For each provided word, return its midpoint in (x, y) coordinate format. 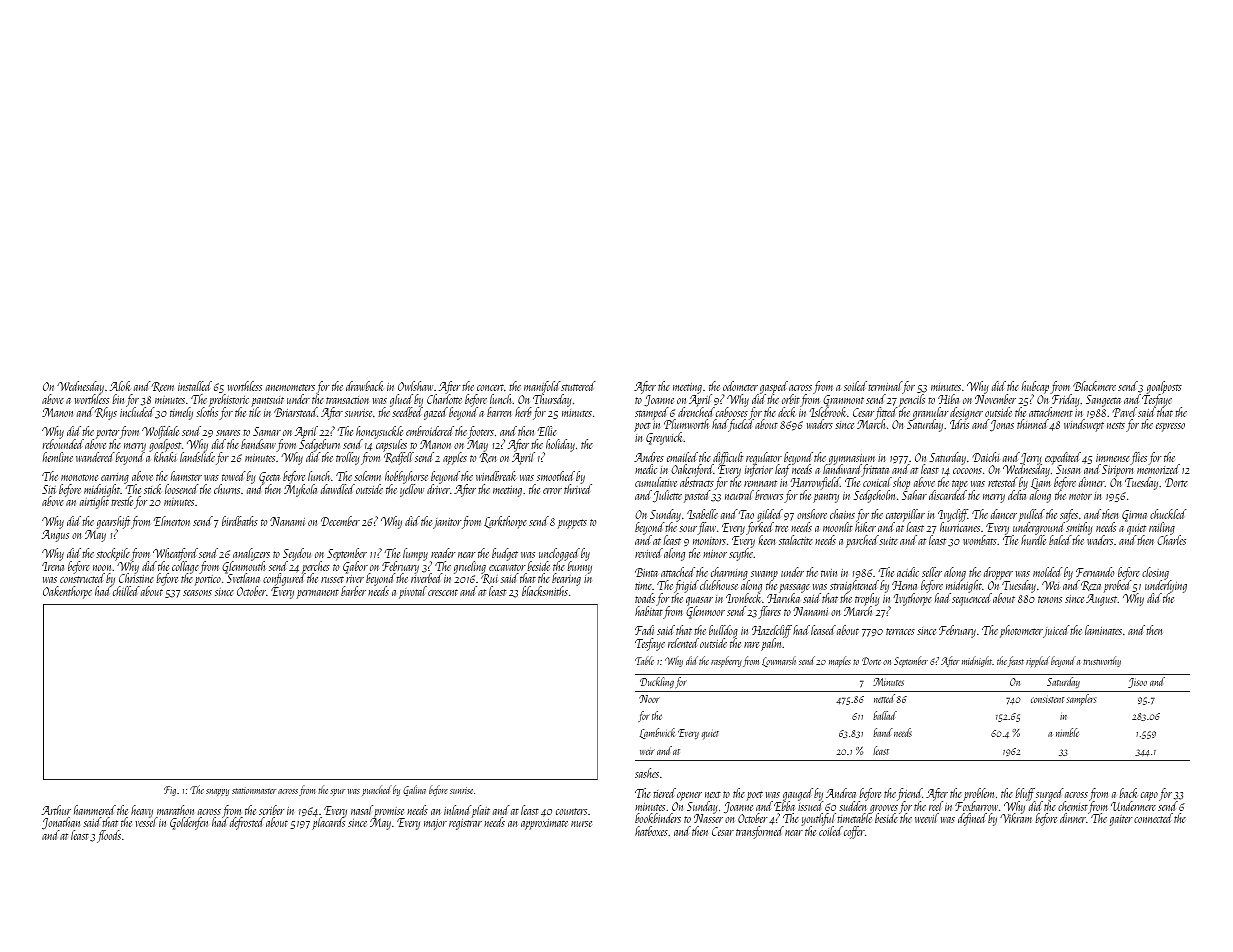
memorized (1157, 469)
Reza (1091, 586)
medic (646, 469)
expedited (1063, 458)
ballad (885, 715)
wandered (95, 457)
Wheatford (175, 554)
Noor (649, 699)
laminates (1103, 630)
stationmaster (254, 790)
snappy (217, 792)
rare (751, 645)
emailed (682, 457)
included (137, 412)
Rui (489, 579)
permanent (318, 594)
